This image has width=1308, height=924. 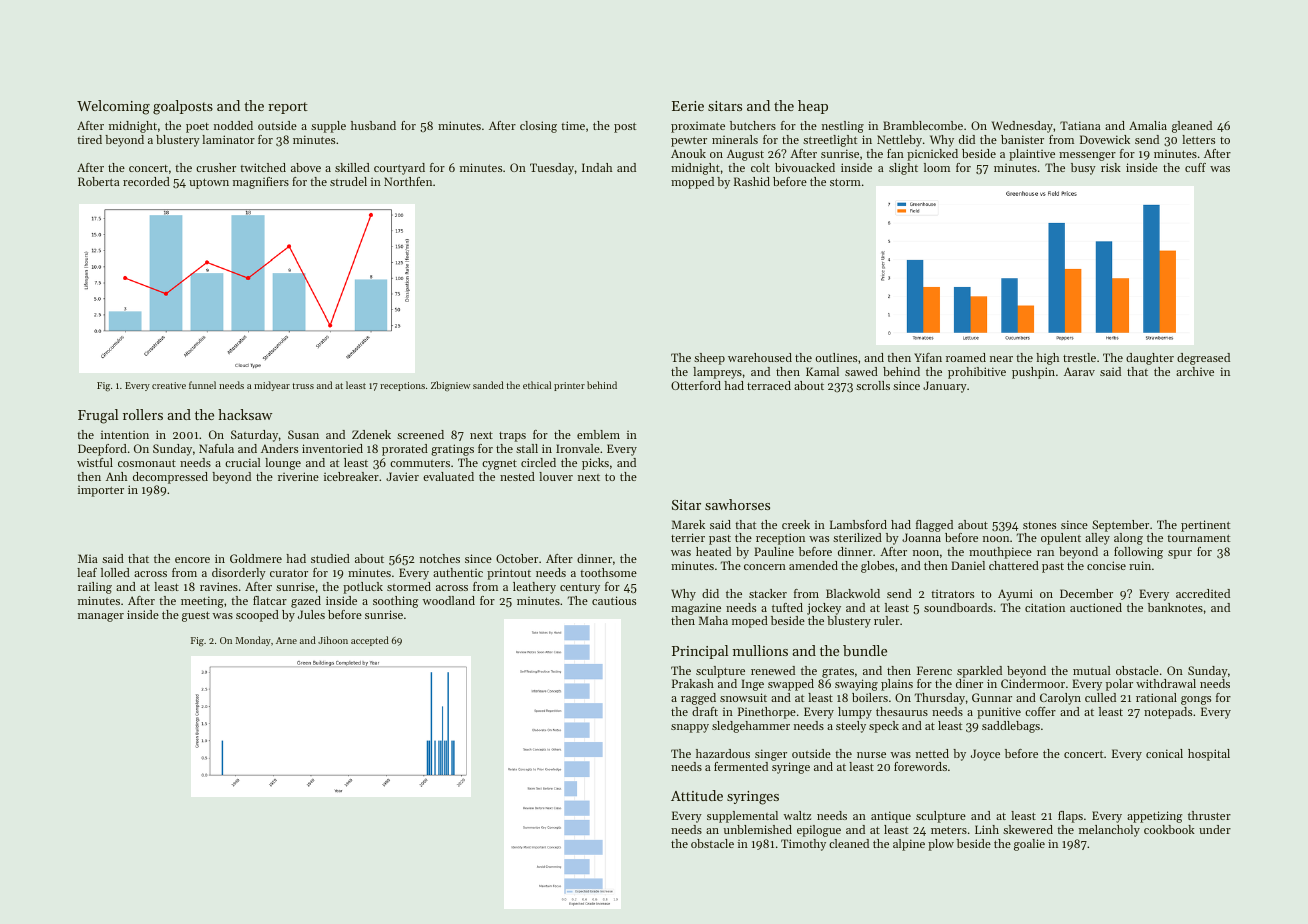 I want to click on spur, so click(x=1180, y=554).
